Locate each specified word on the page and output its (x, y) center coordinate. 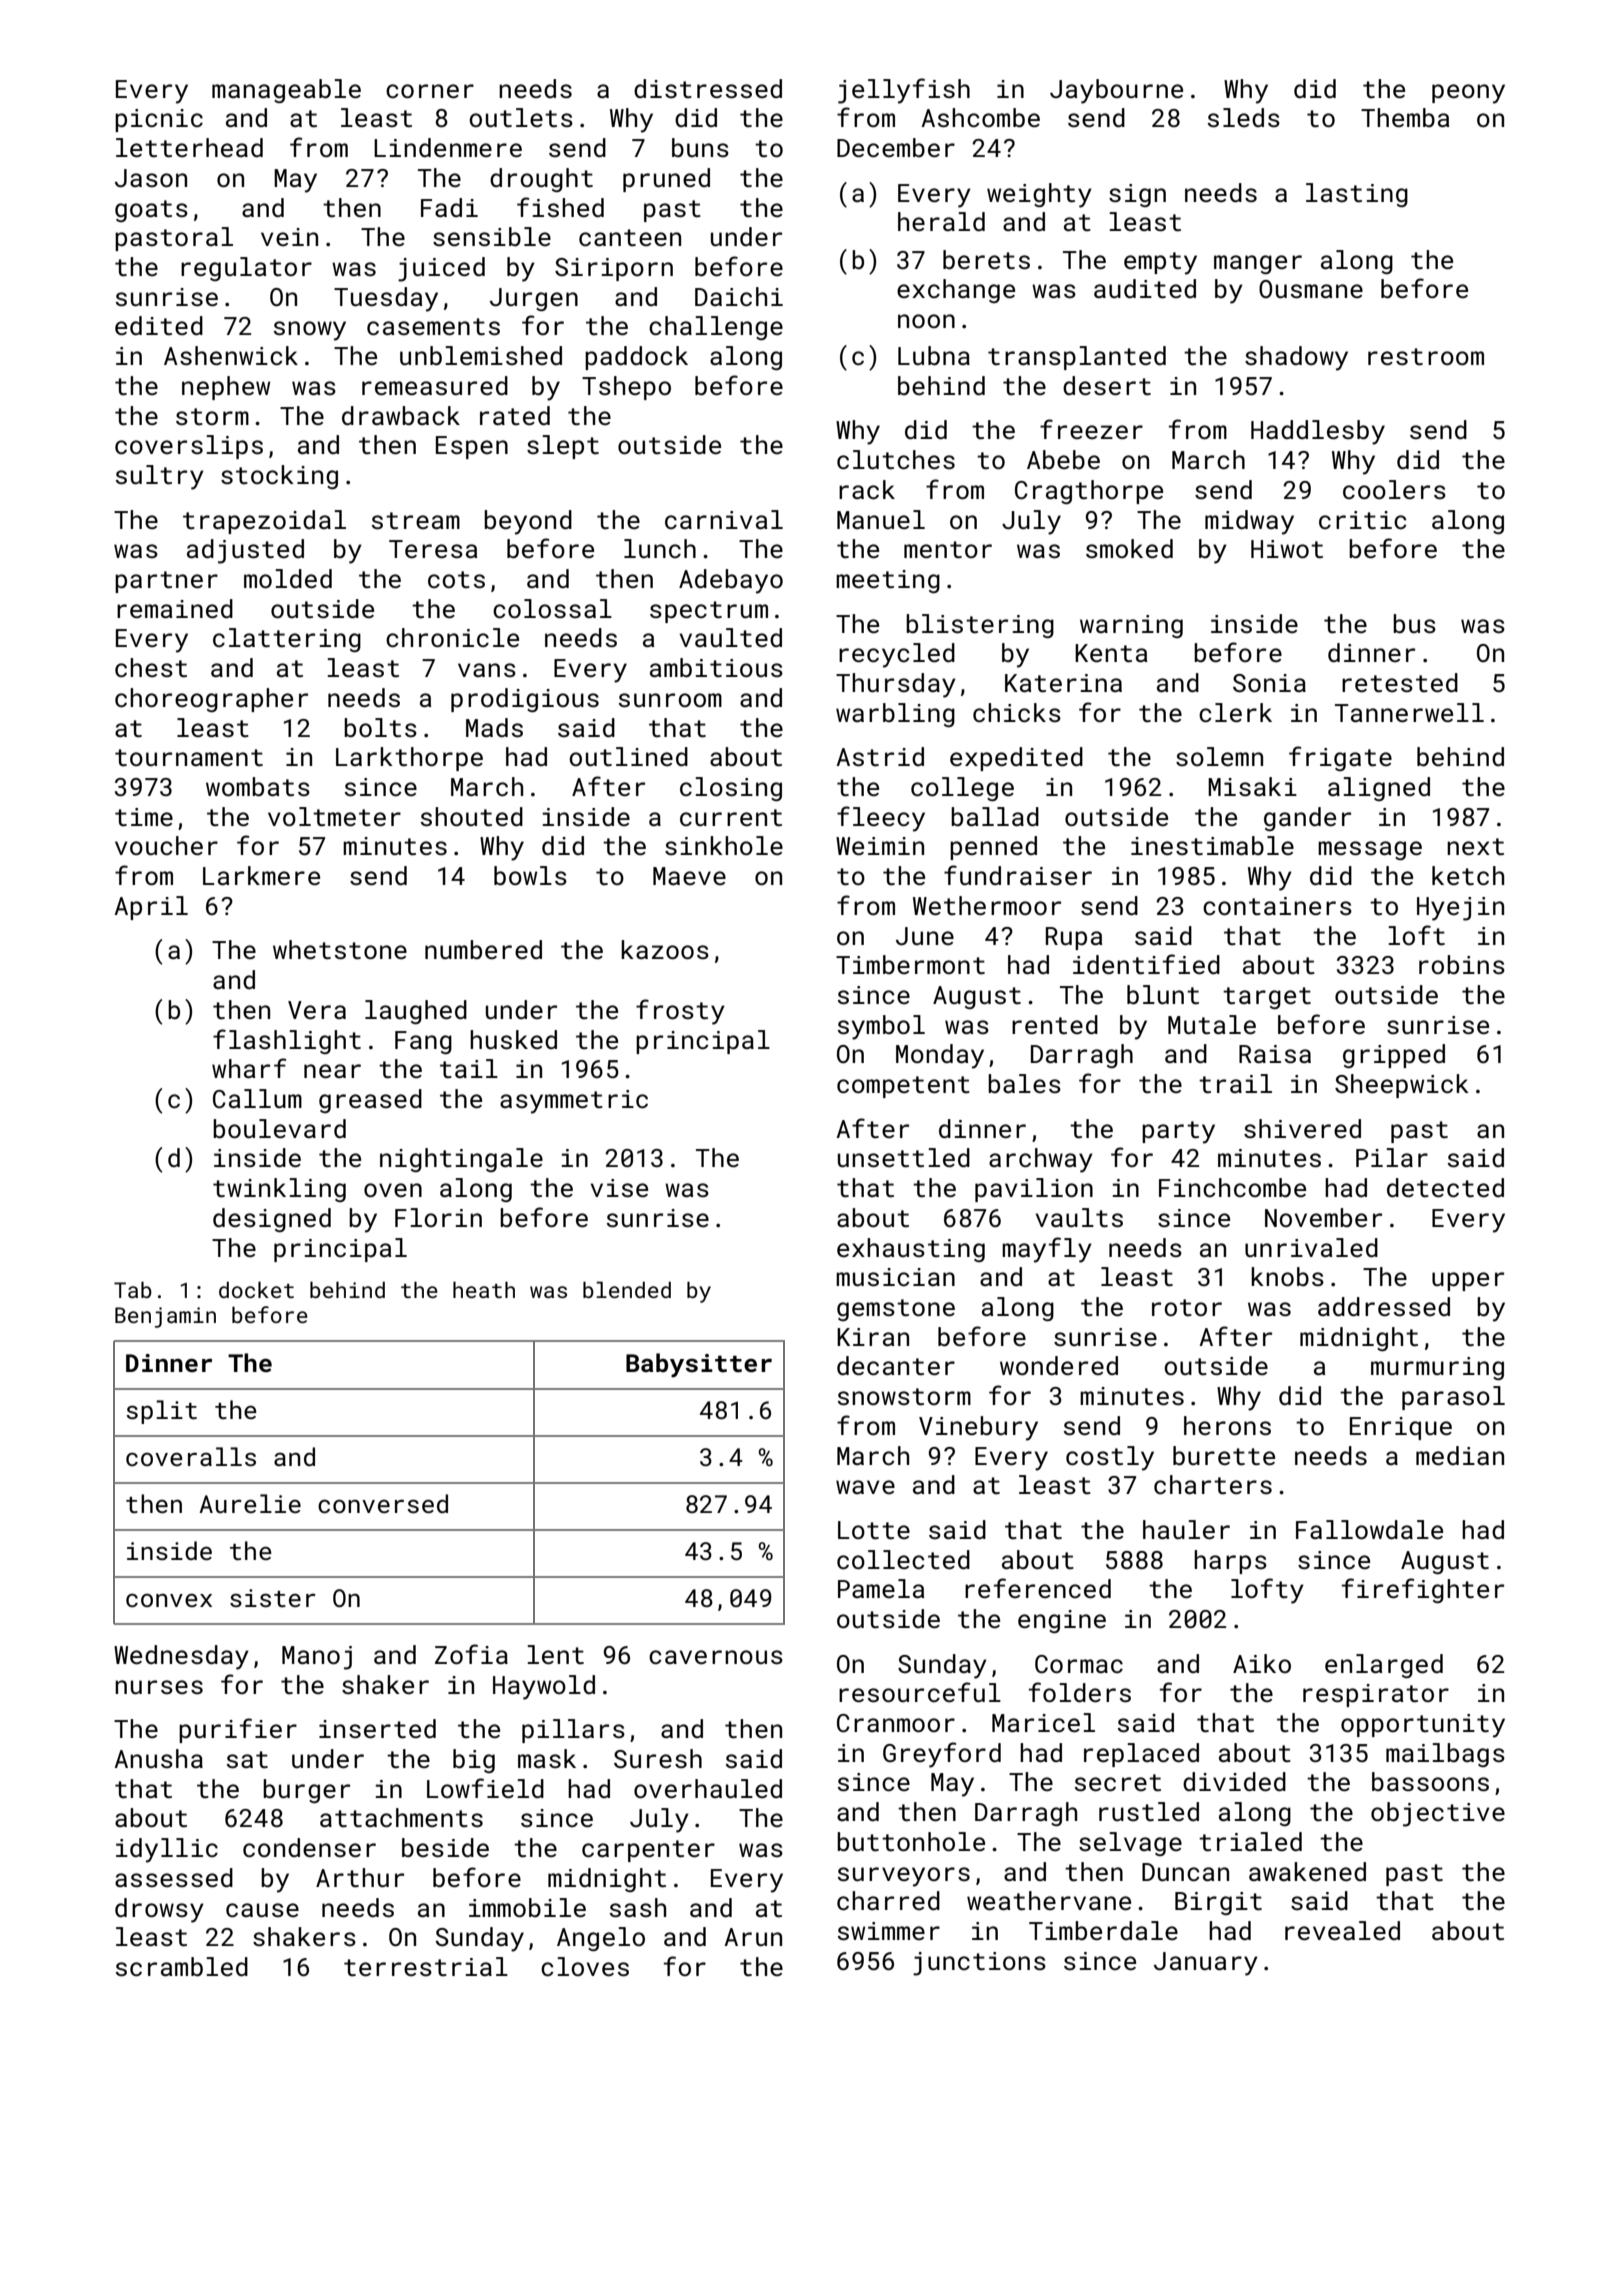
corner (430, 91)
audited (1145, 289)
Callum (257, 1098)
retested (1400, 683)
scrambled (182, 1967)
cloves (585, 1967)
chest (151, 668)
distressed (708, 89)
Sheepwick (1402, 1086)
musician (895, 1277)
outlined (628, 757)
